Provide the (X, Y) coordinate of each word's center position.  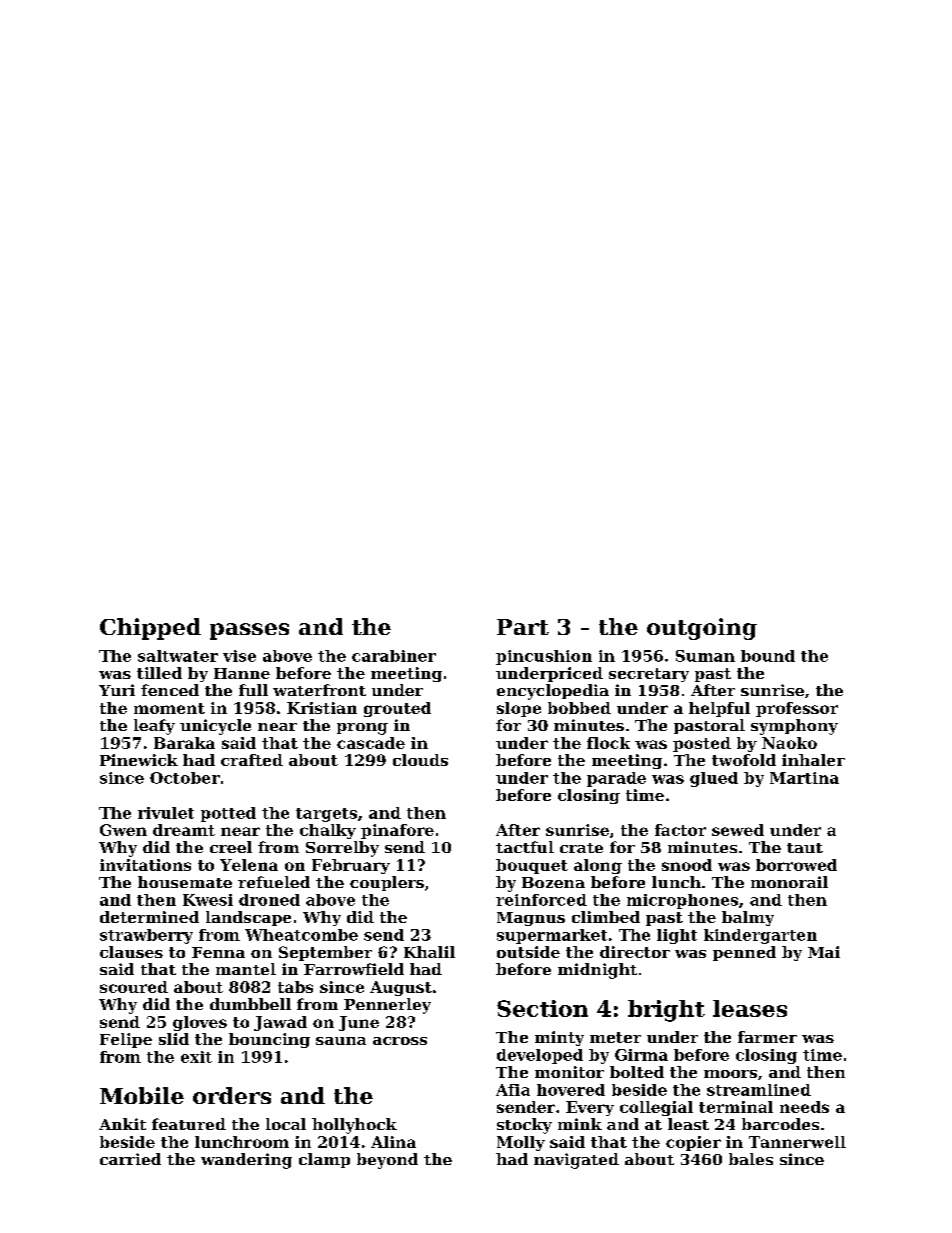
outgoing (702, 629)
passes (249, 631)
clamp (324, 1160)
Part (523, 627)
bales (751, 1159)
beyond (387, 1161)
